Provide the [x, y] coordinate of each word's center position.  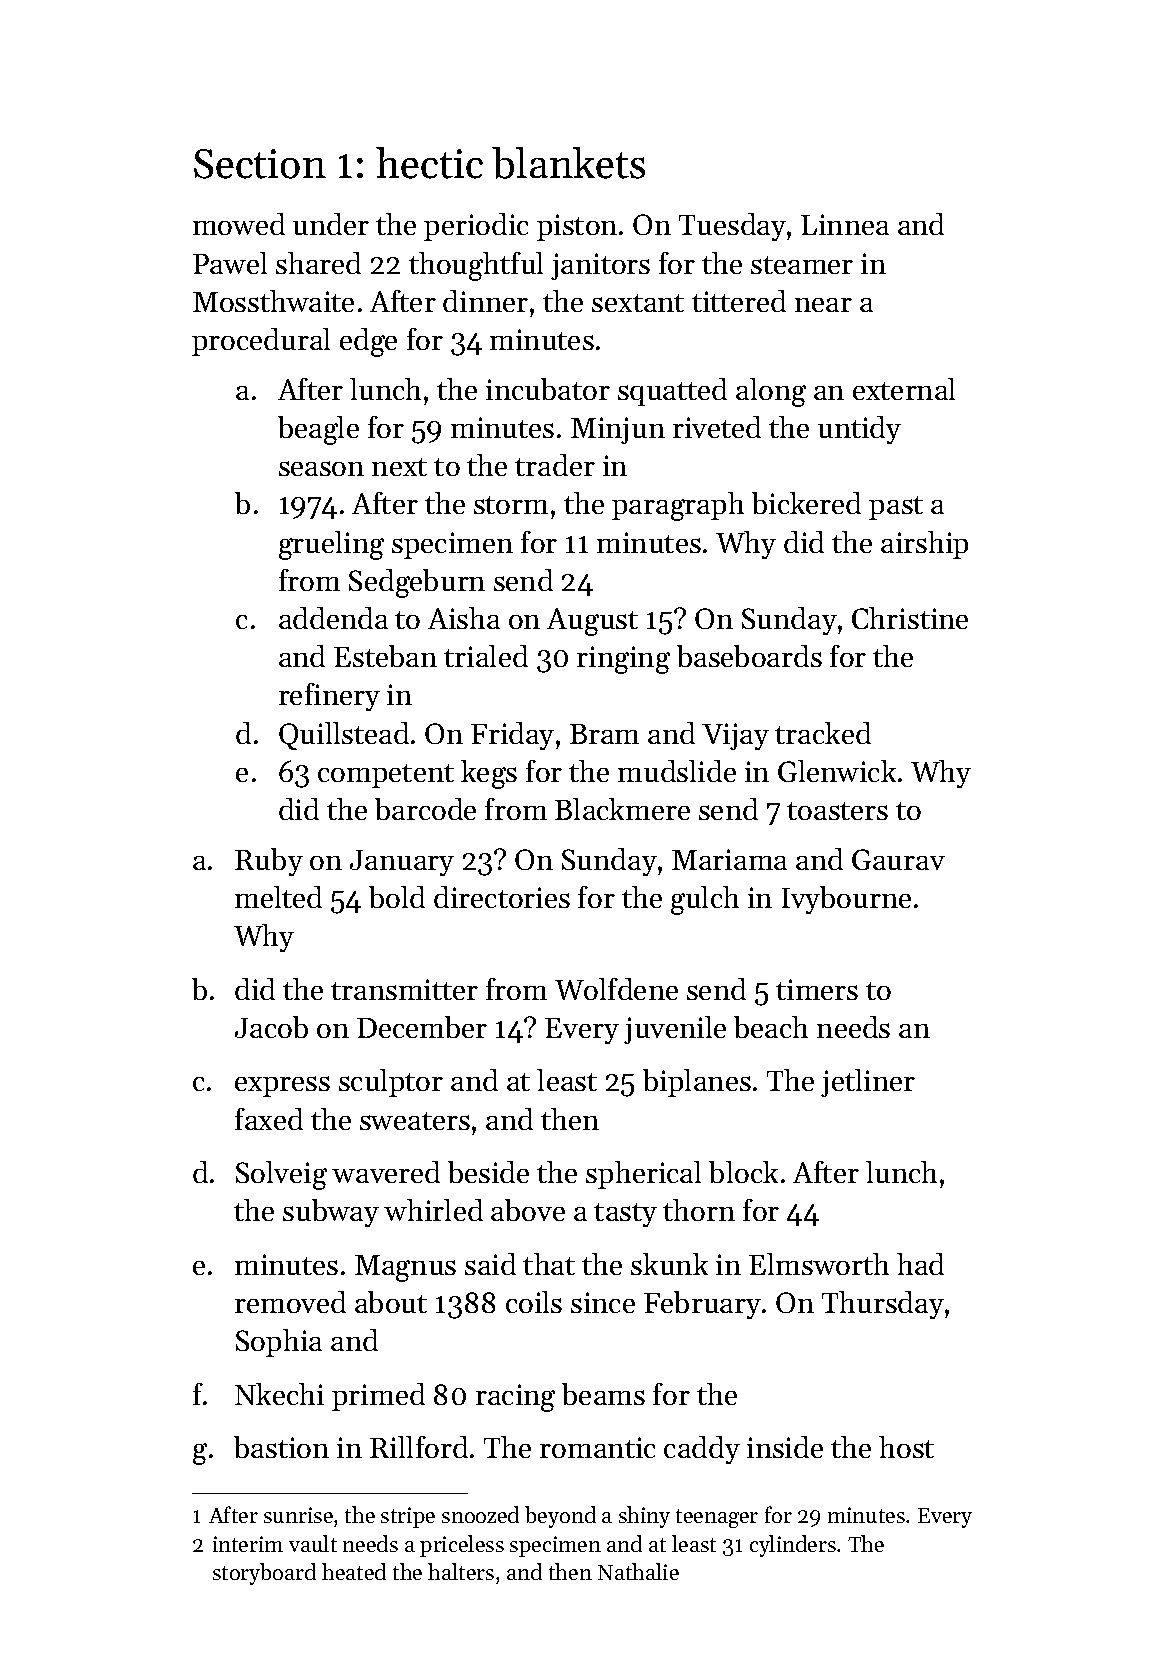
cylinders [793, 1546]
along [771, 392]
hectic [429, 163]
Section [260, 164]
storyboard [264, 1574]
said [490, 1264]
